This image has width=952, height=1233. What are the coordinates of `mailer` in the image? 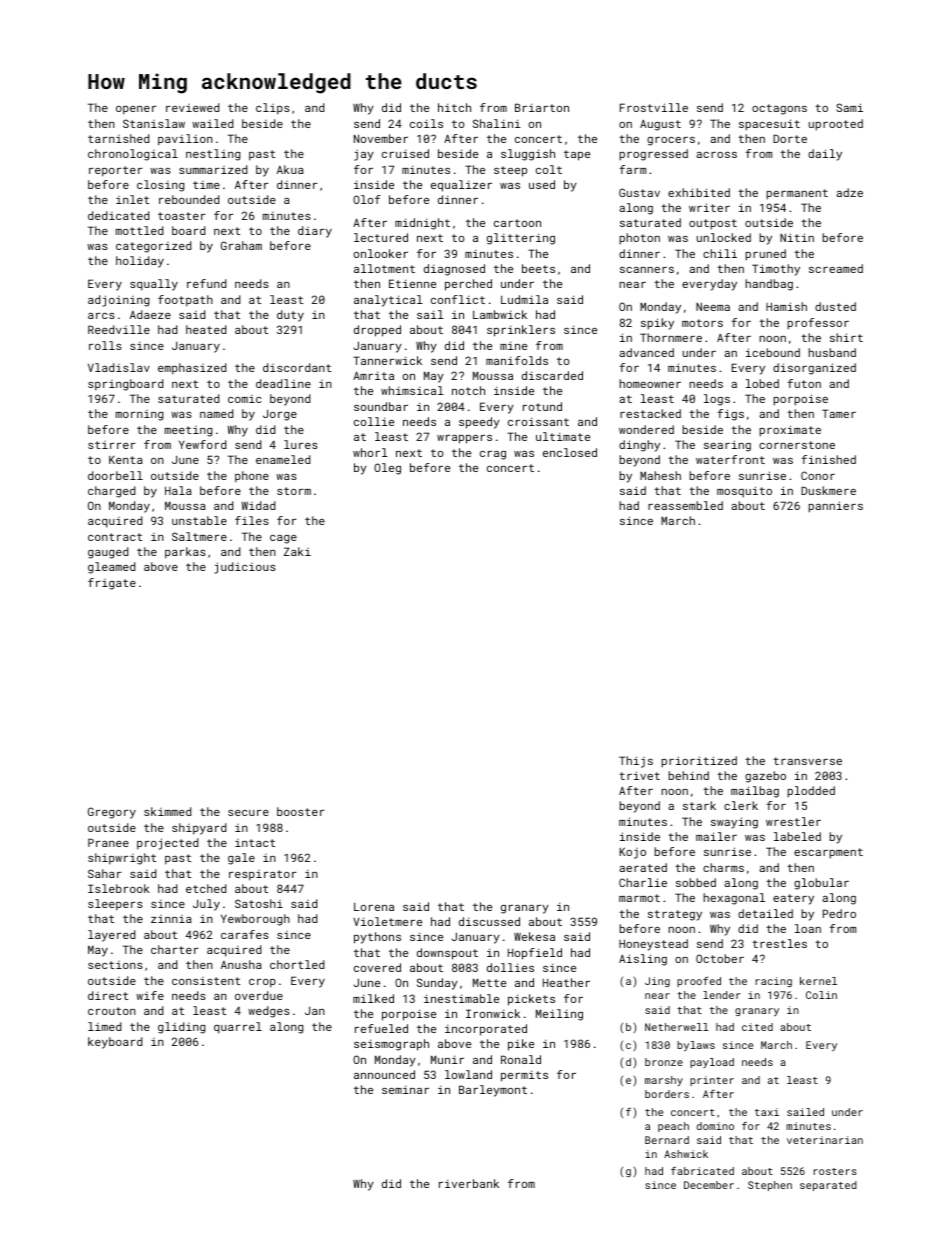 It's located at (716, 836).
